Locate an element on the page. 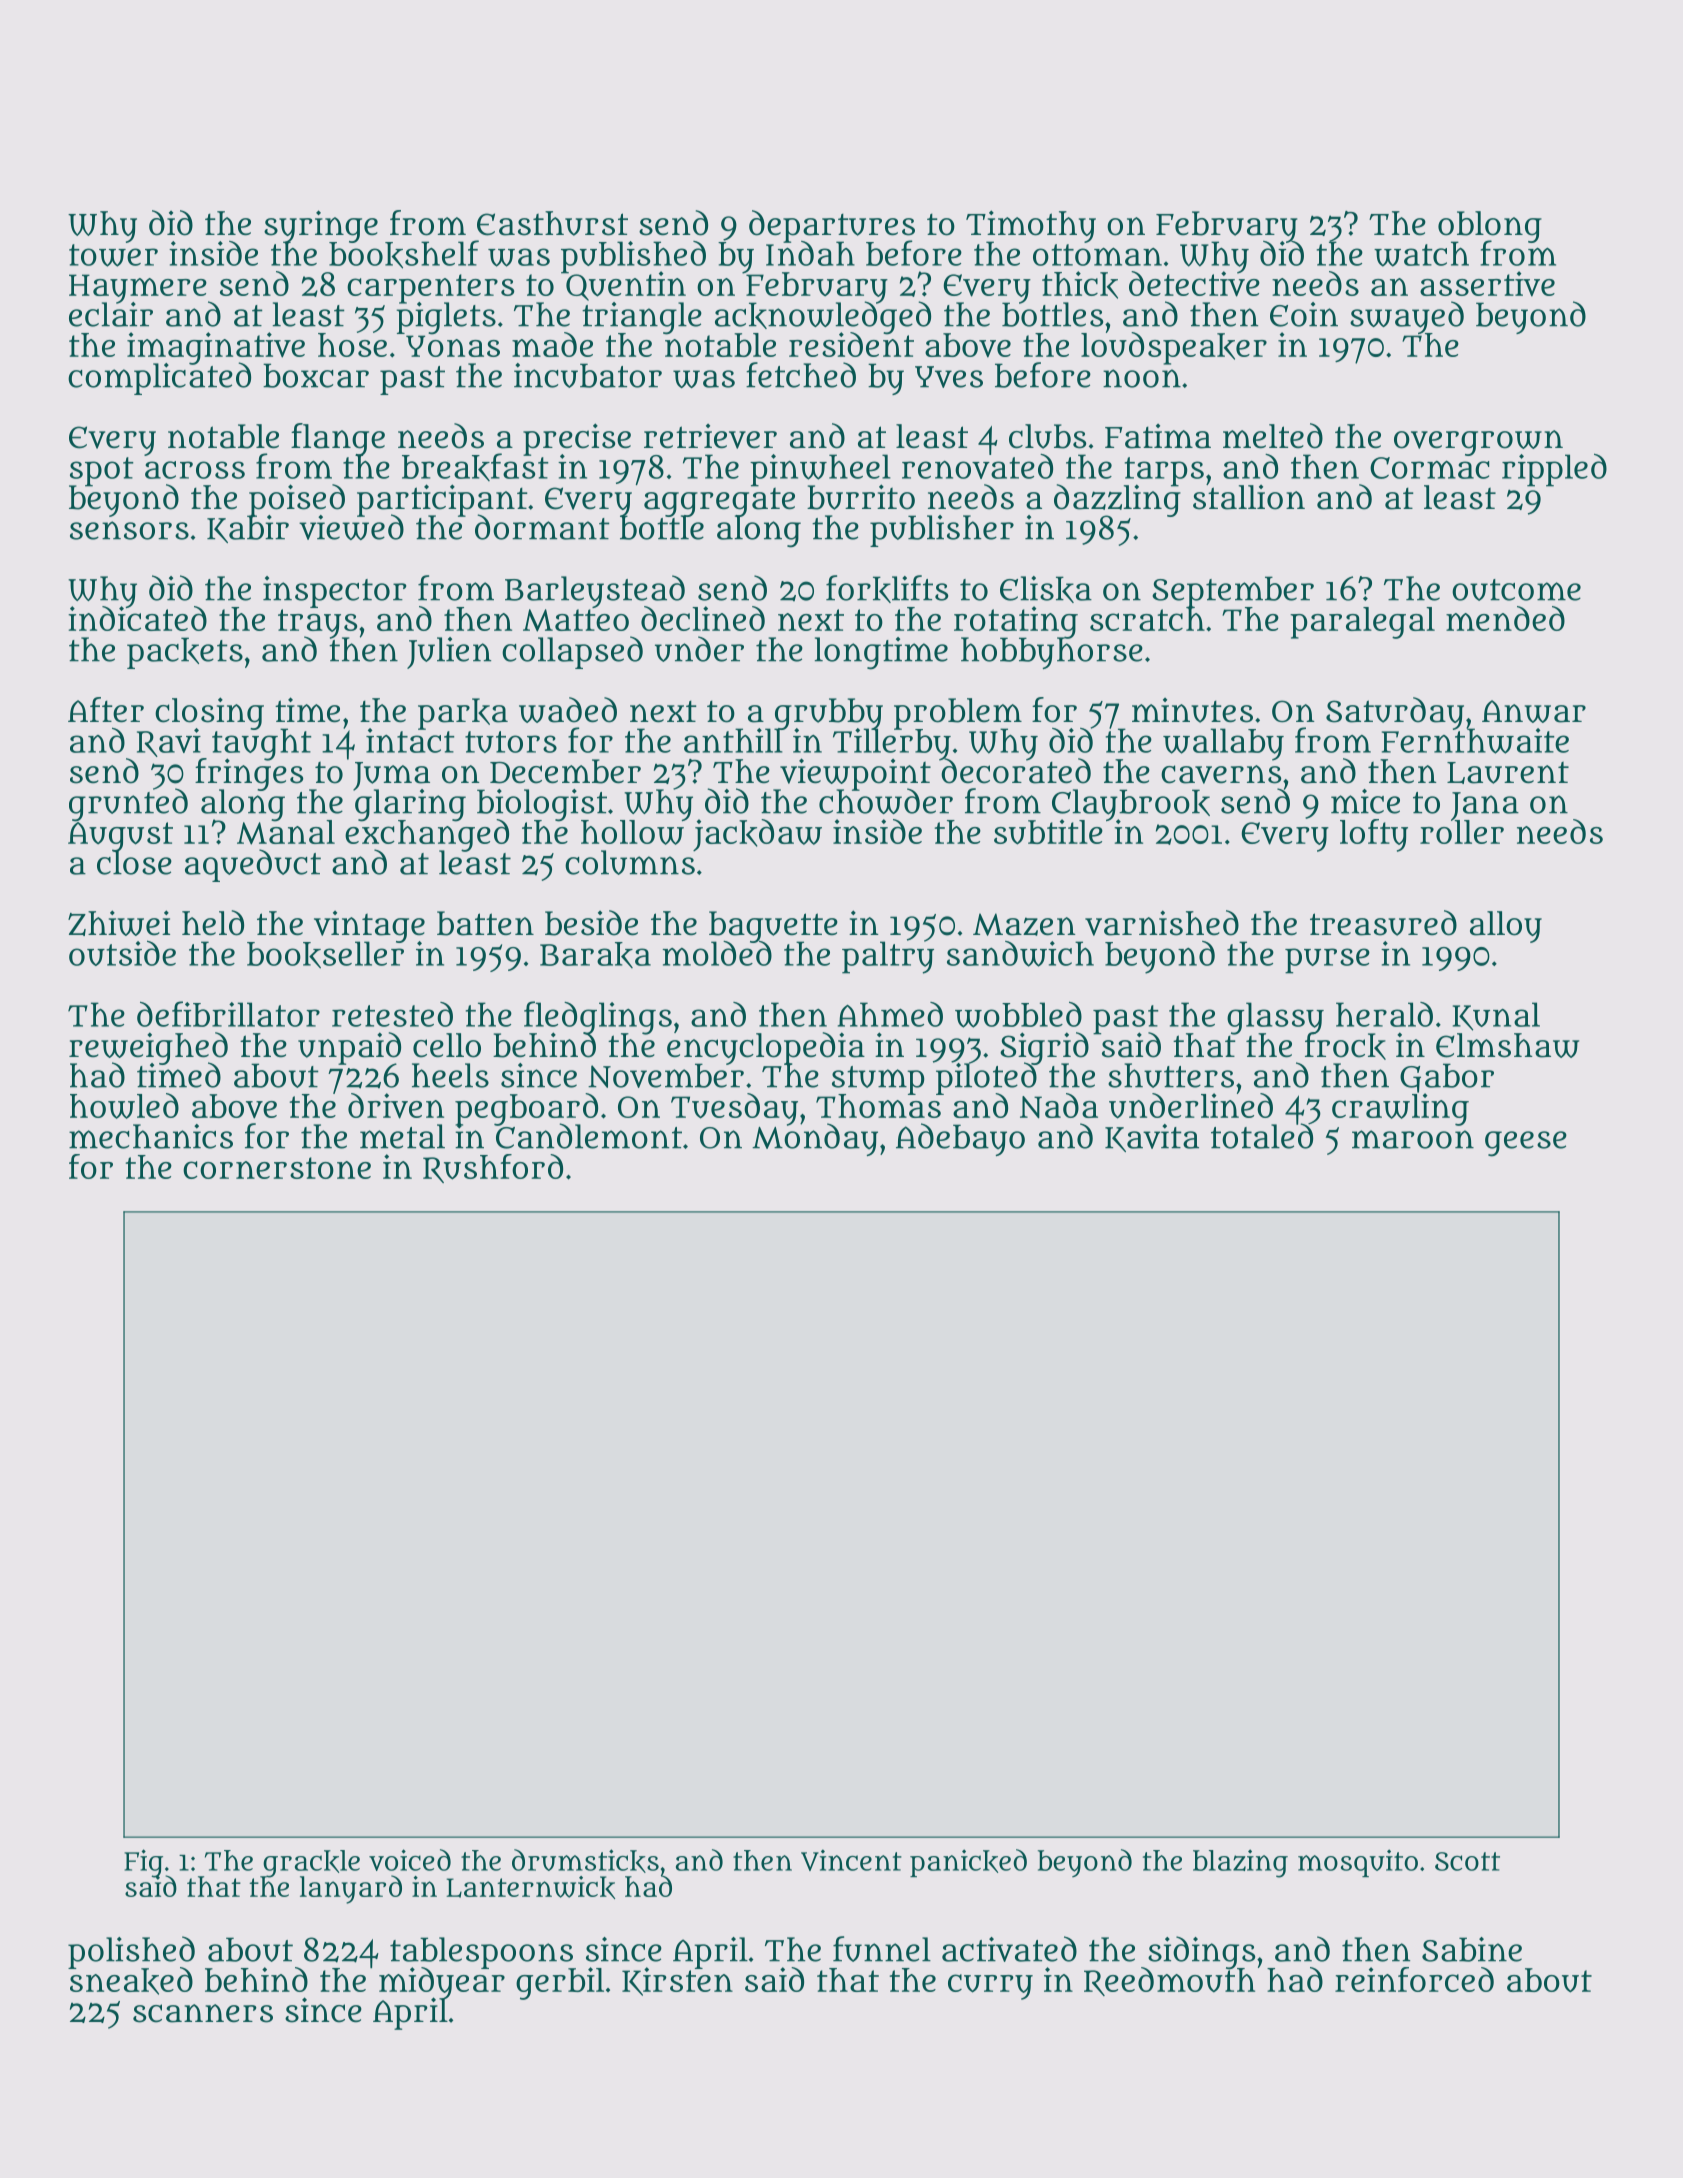 Image resolution: width=1683 pixels, height=2178 pixels. cornerstone is located at coordinates (277, 1168).
